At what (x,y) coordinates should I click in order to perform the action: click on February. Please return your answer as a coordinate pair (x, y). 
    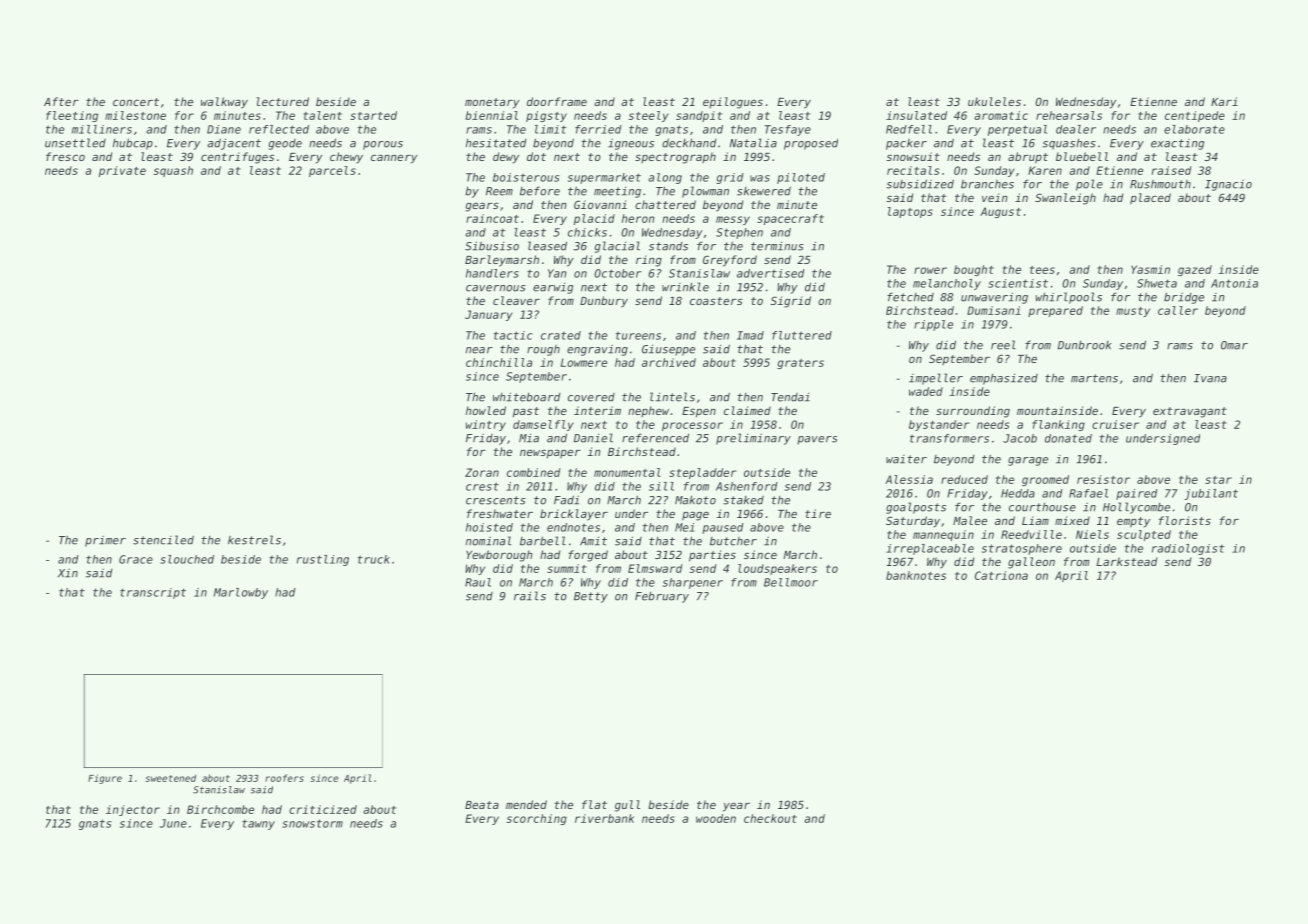
    Looking at the image, I should click on (662, 597).
